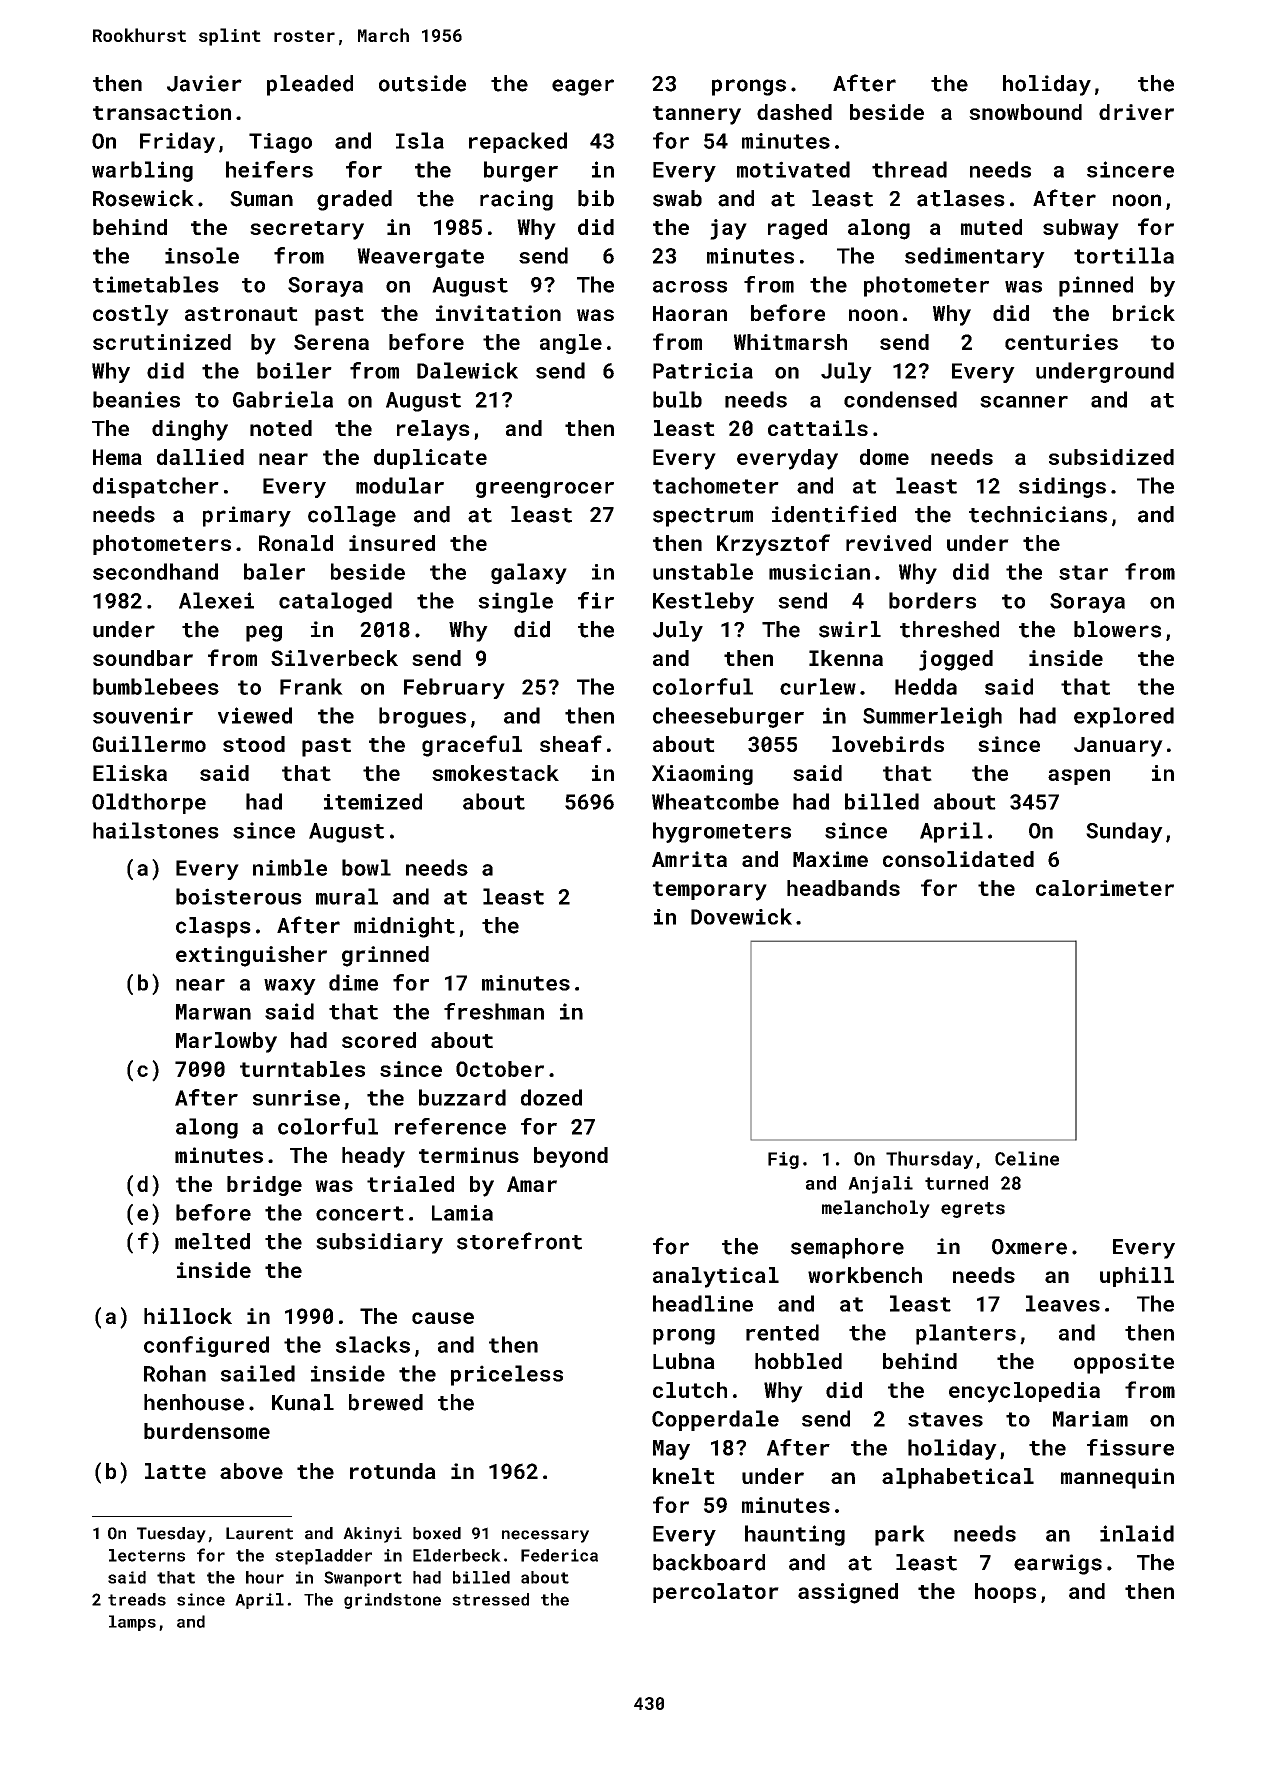 This page has height=1792, width=1267. I want to click on Dovewick, so click(741, 916).
